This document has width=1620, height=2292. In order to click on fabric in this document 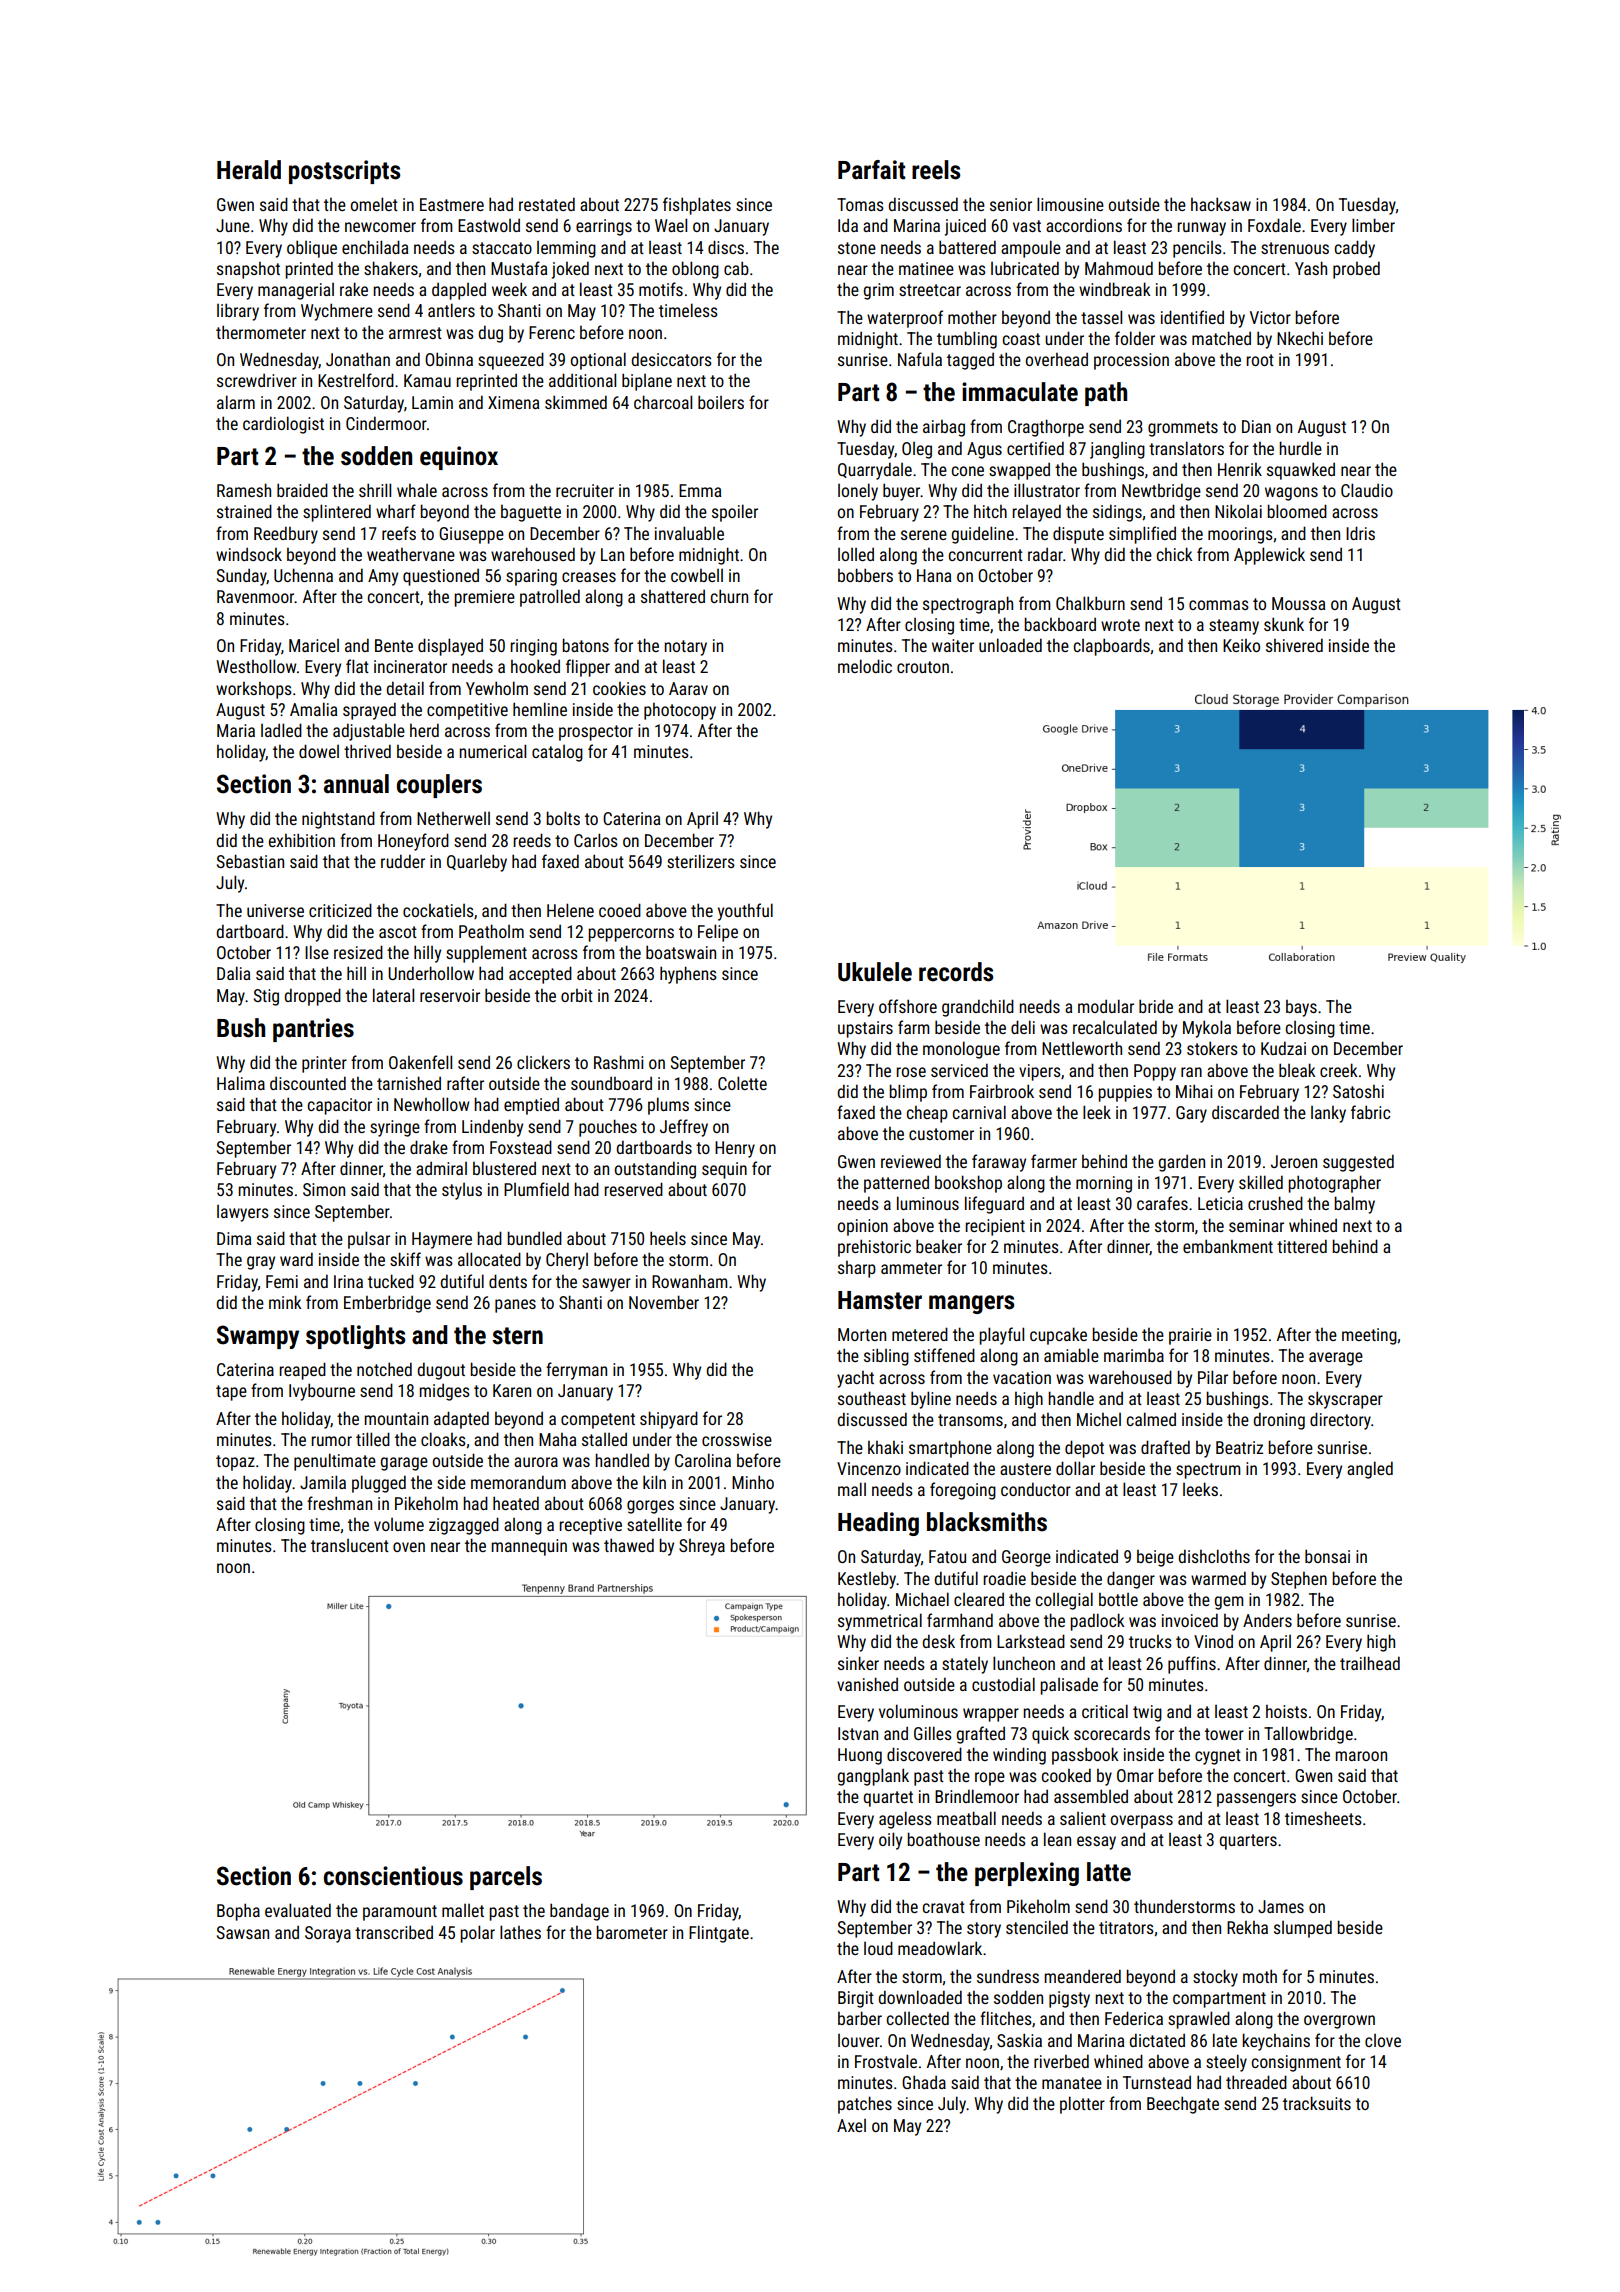, I will do `click(1370, 1112)`.
